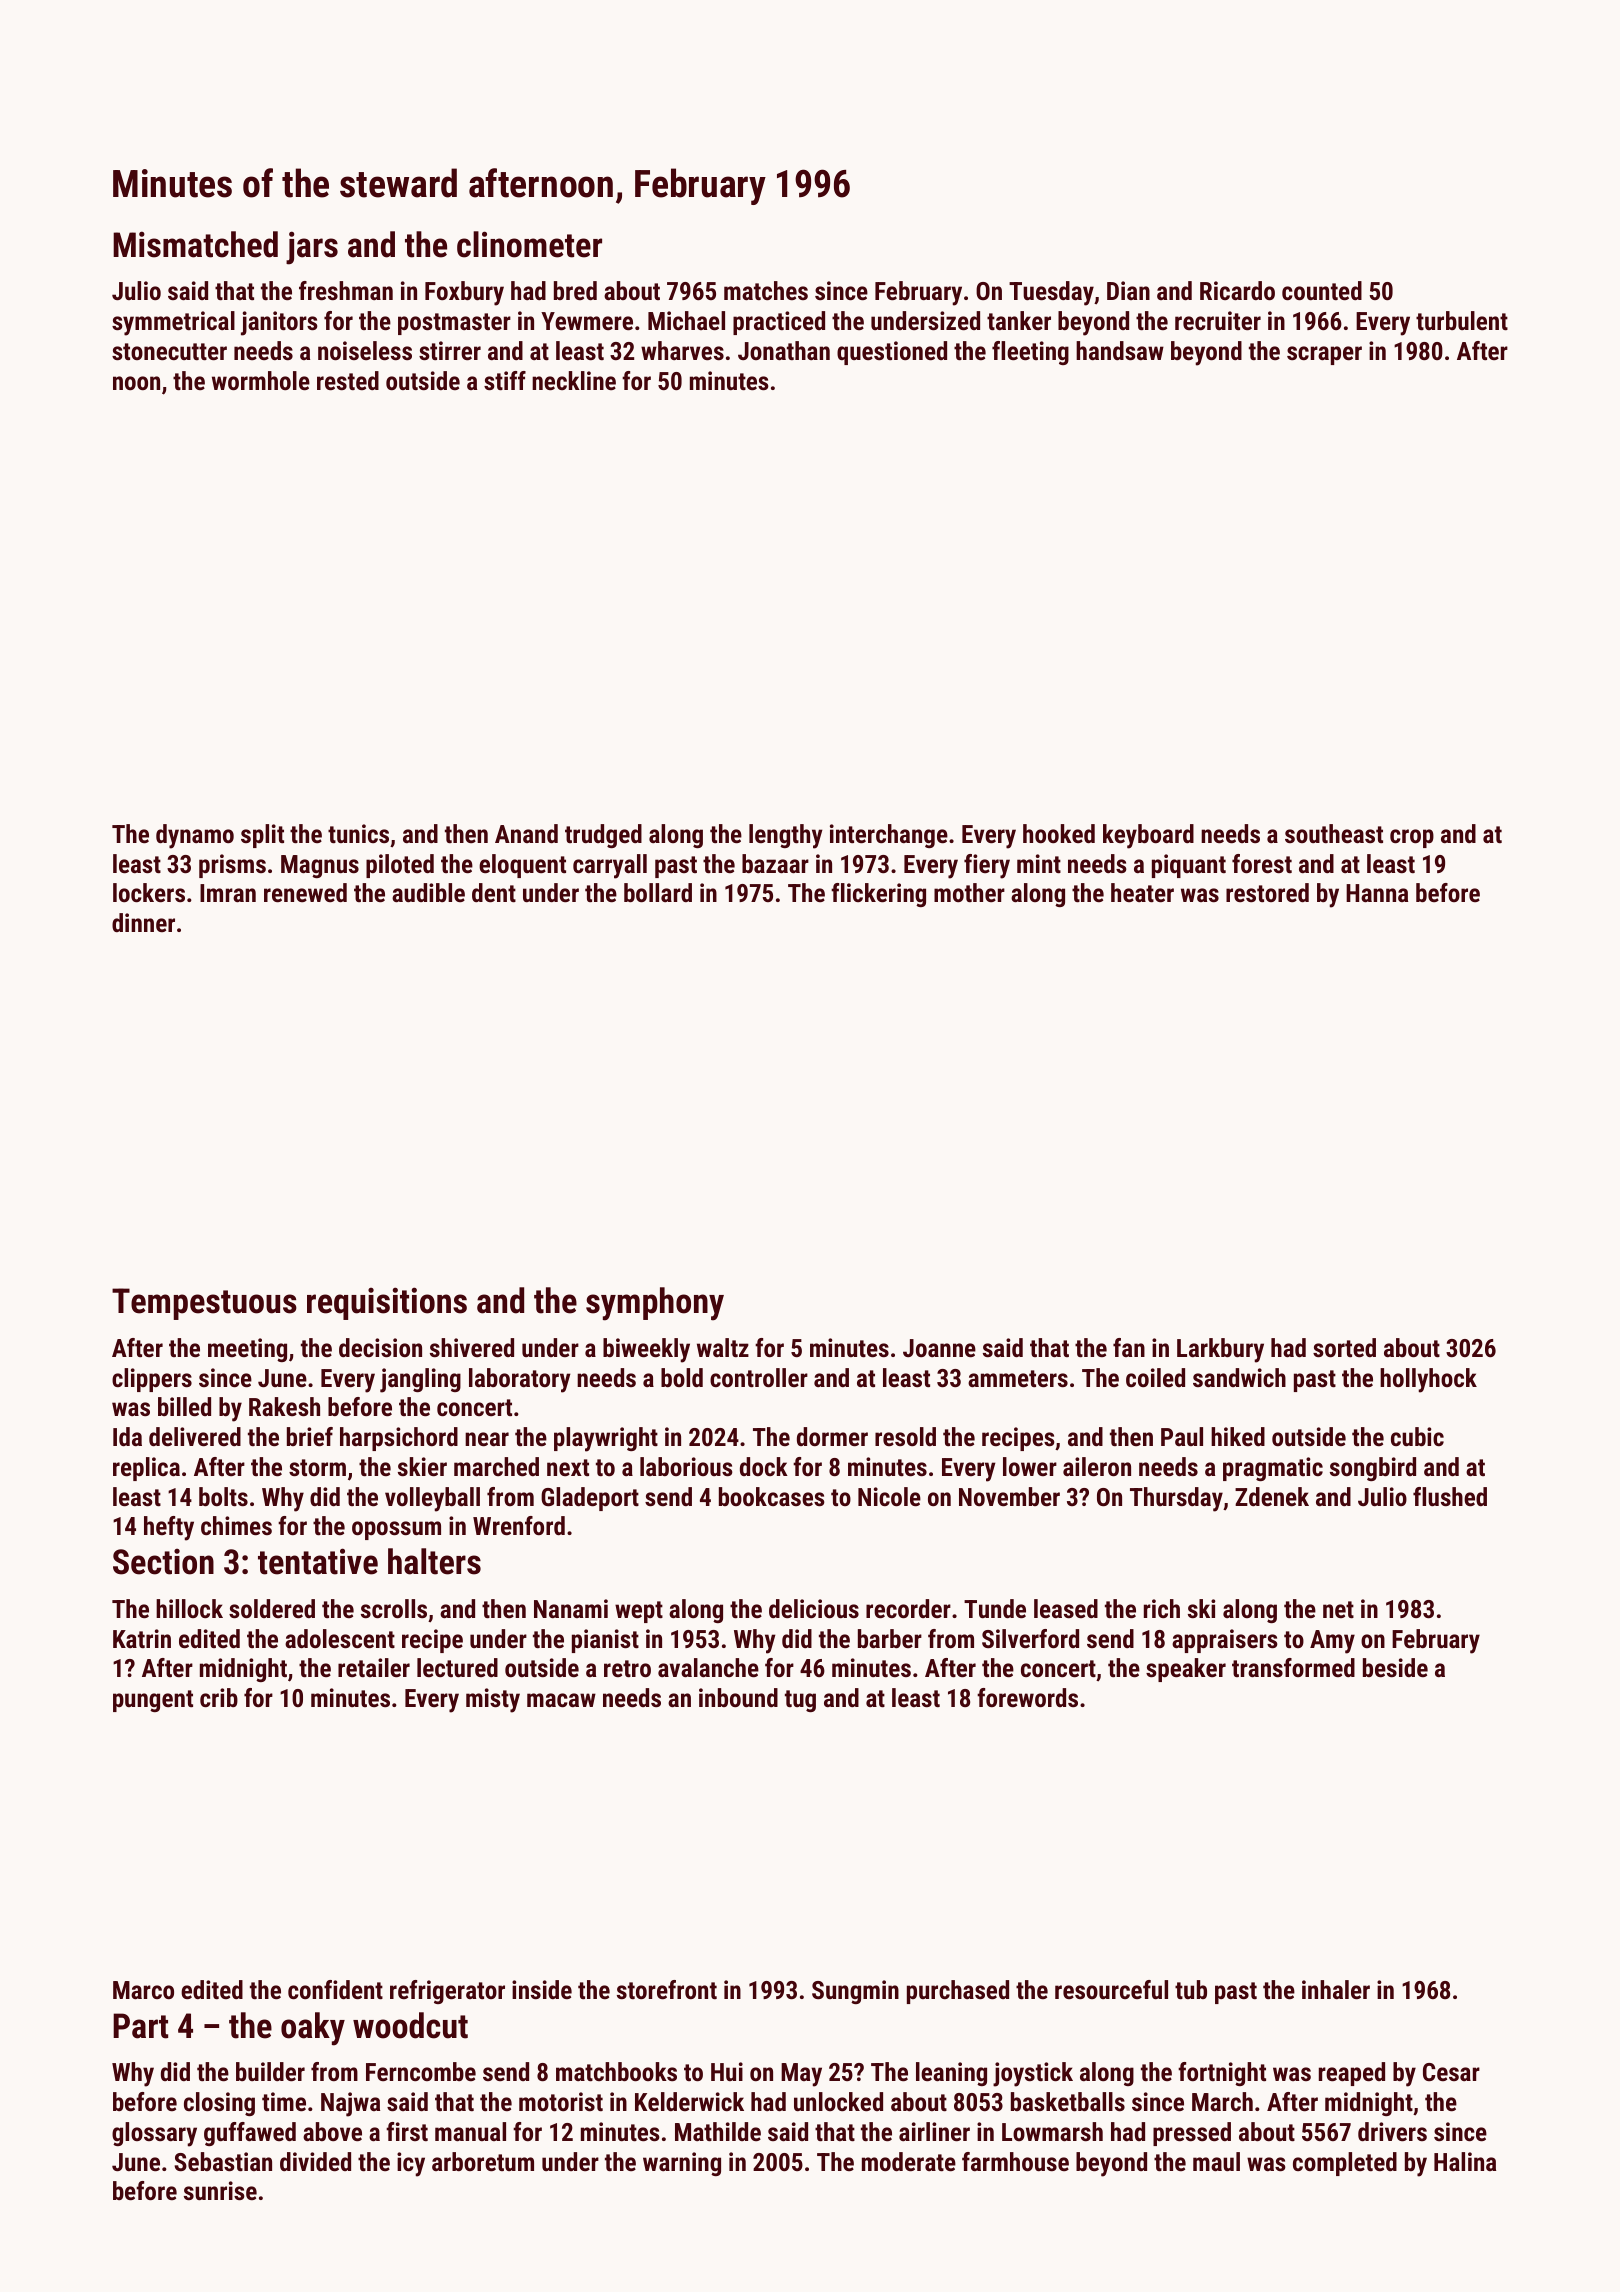 The image size is (1620, 2292). Describe the element at coordinates (708, 1667) in the screenshot. I see `avalanche` at that location.
